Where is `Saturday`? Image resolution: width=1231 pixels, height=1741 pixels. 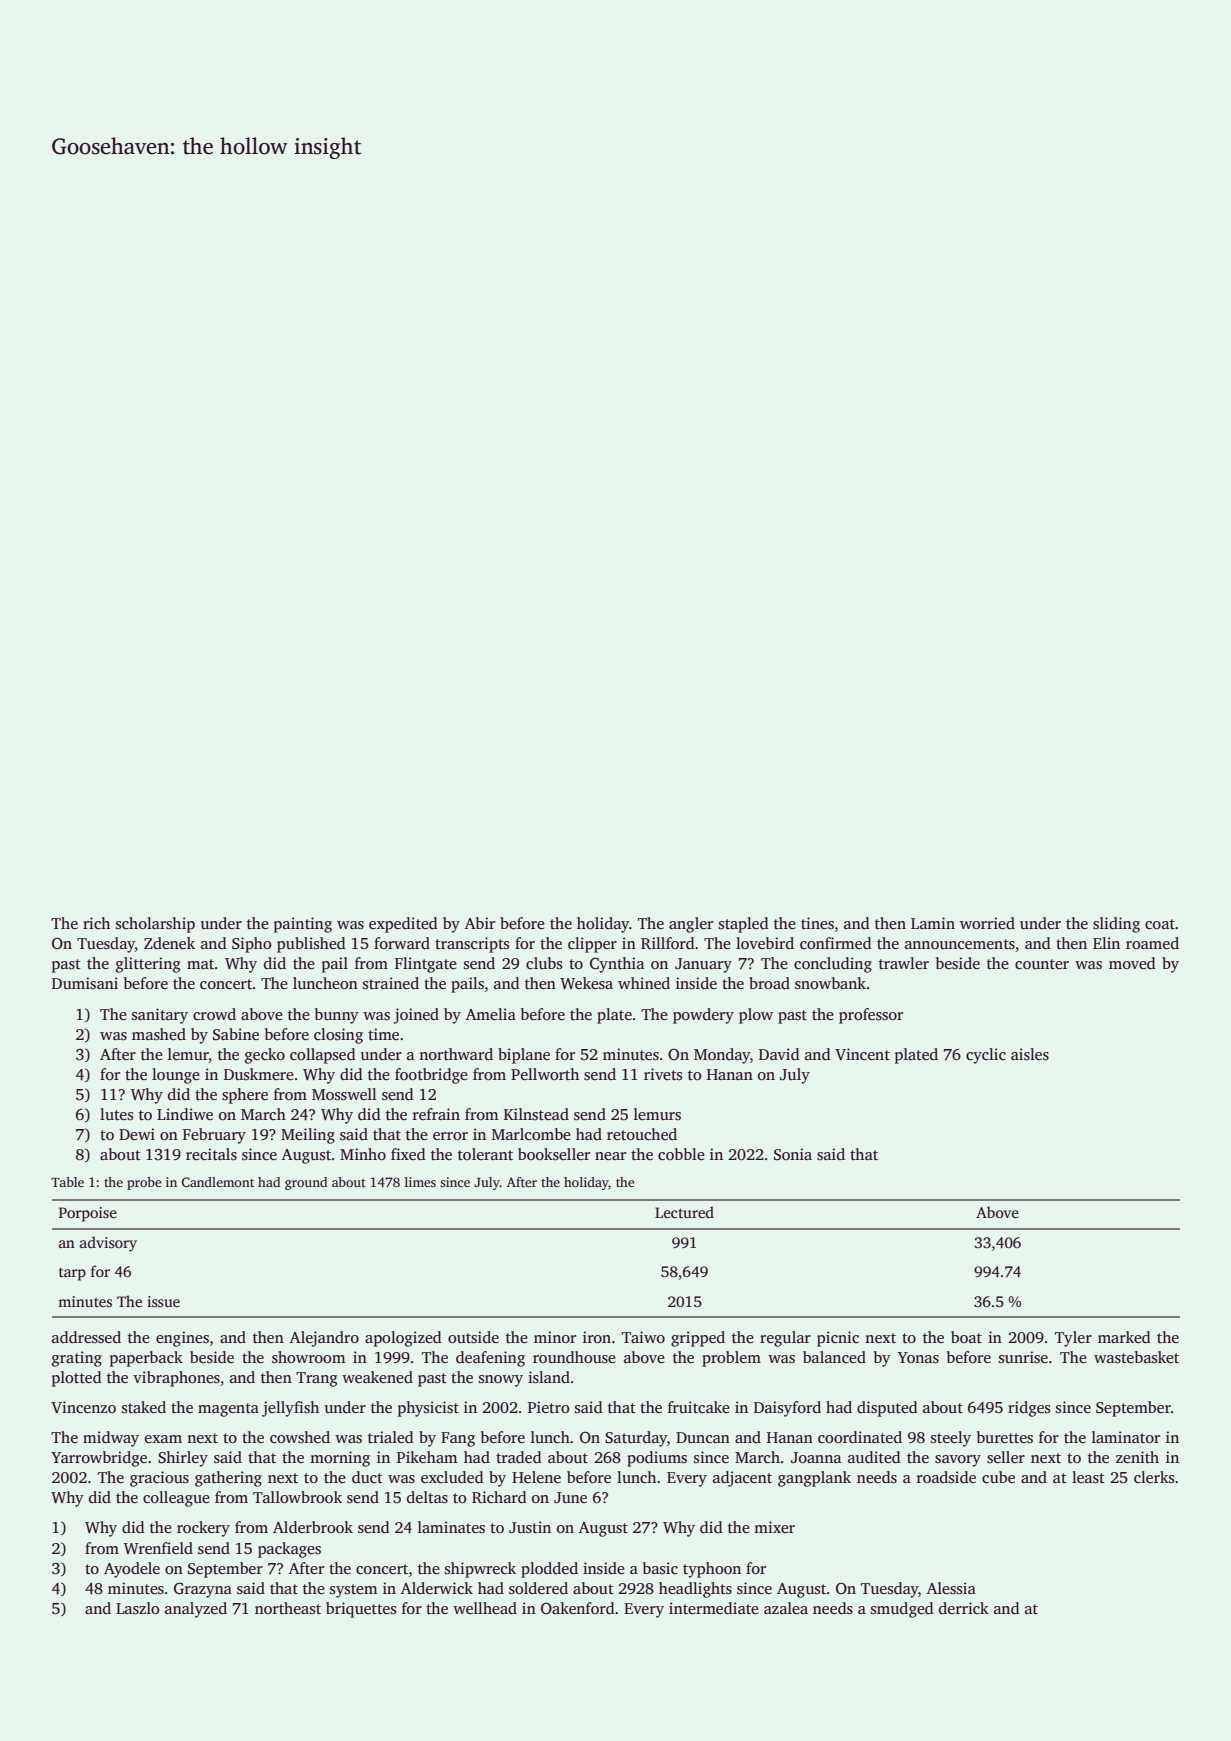
Saturday is located at coordinates (636, 1439).
